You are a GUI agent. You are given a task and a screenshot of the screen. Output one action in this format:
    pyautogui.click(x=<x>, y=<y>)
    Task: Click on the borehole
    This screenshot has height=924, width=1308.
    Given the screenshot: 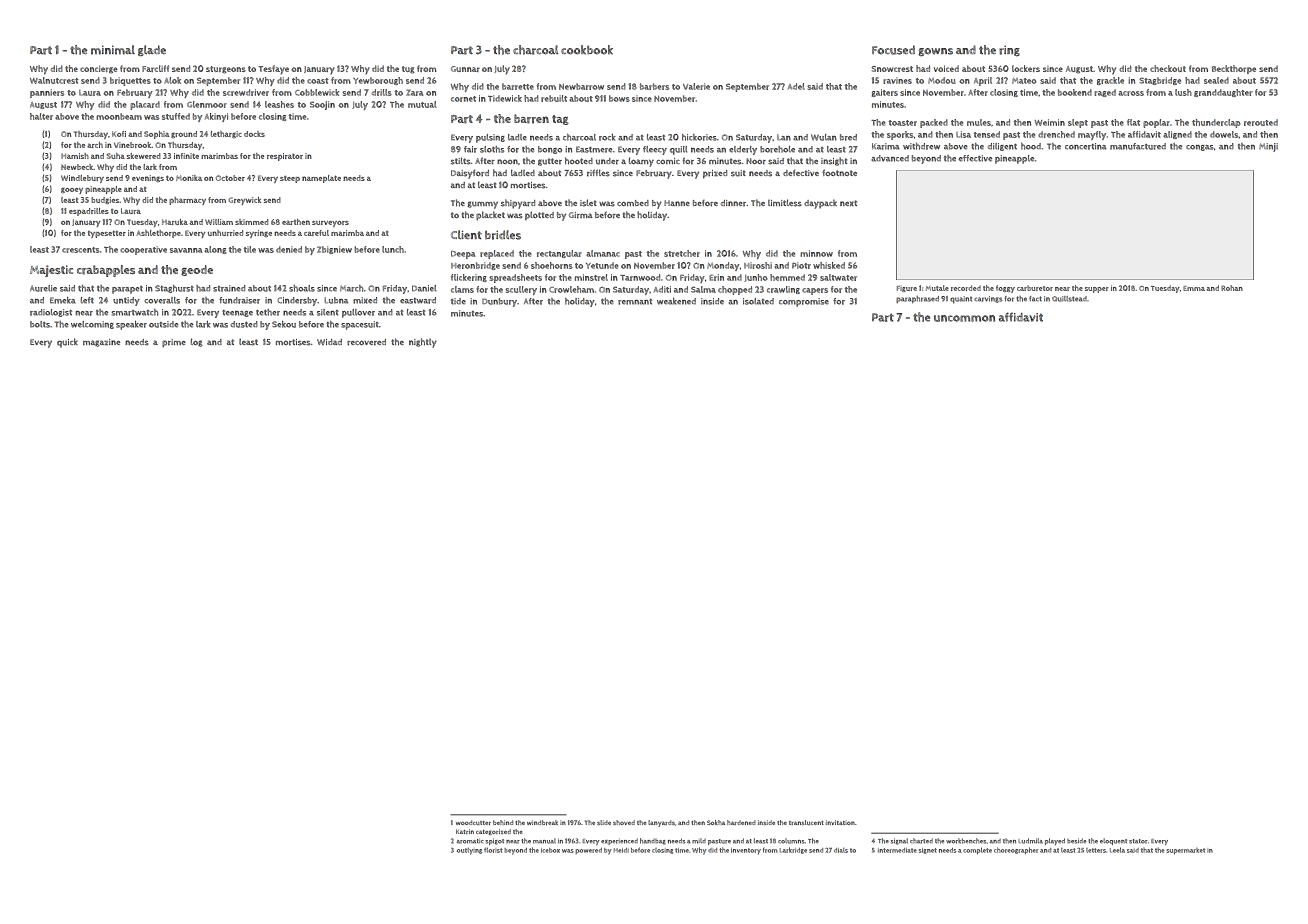 What is the action you would take?
    pyautogui.click(x=777, y=149)
